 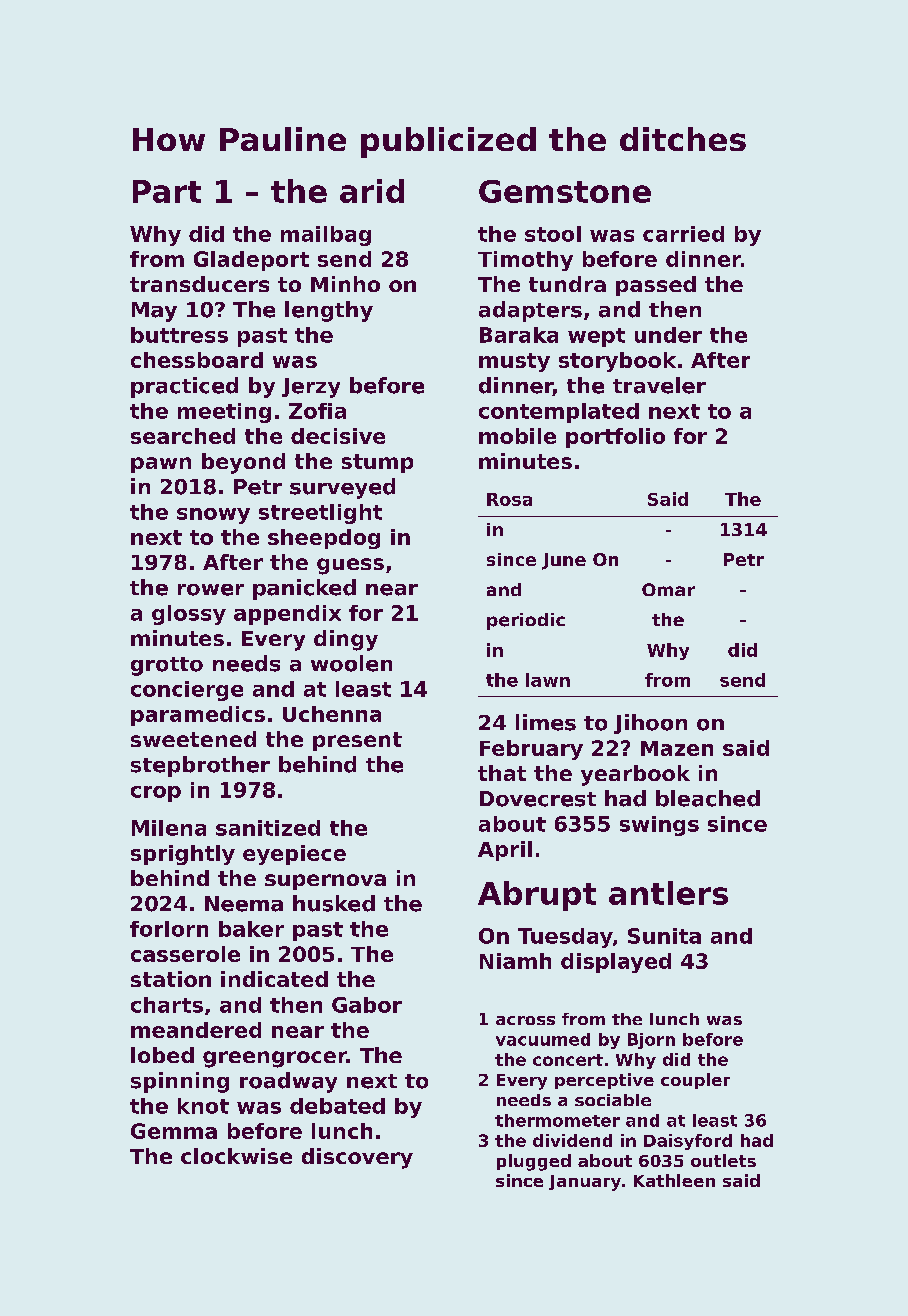 What do you see at coordinates (548, 680) in the page?
I see `lawn` at bounding box center [548, 680].
